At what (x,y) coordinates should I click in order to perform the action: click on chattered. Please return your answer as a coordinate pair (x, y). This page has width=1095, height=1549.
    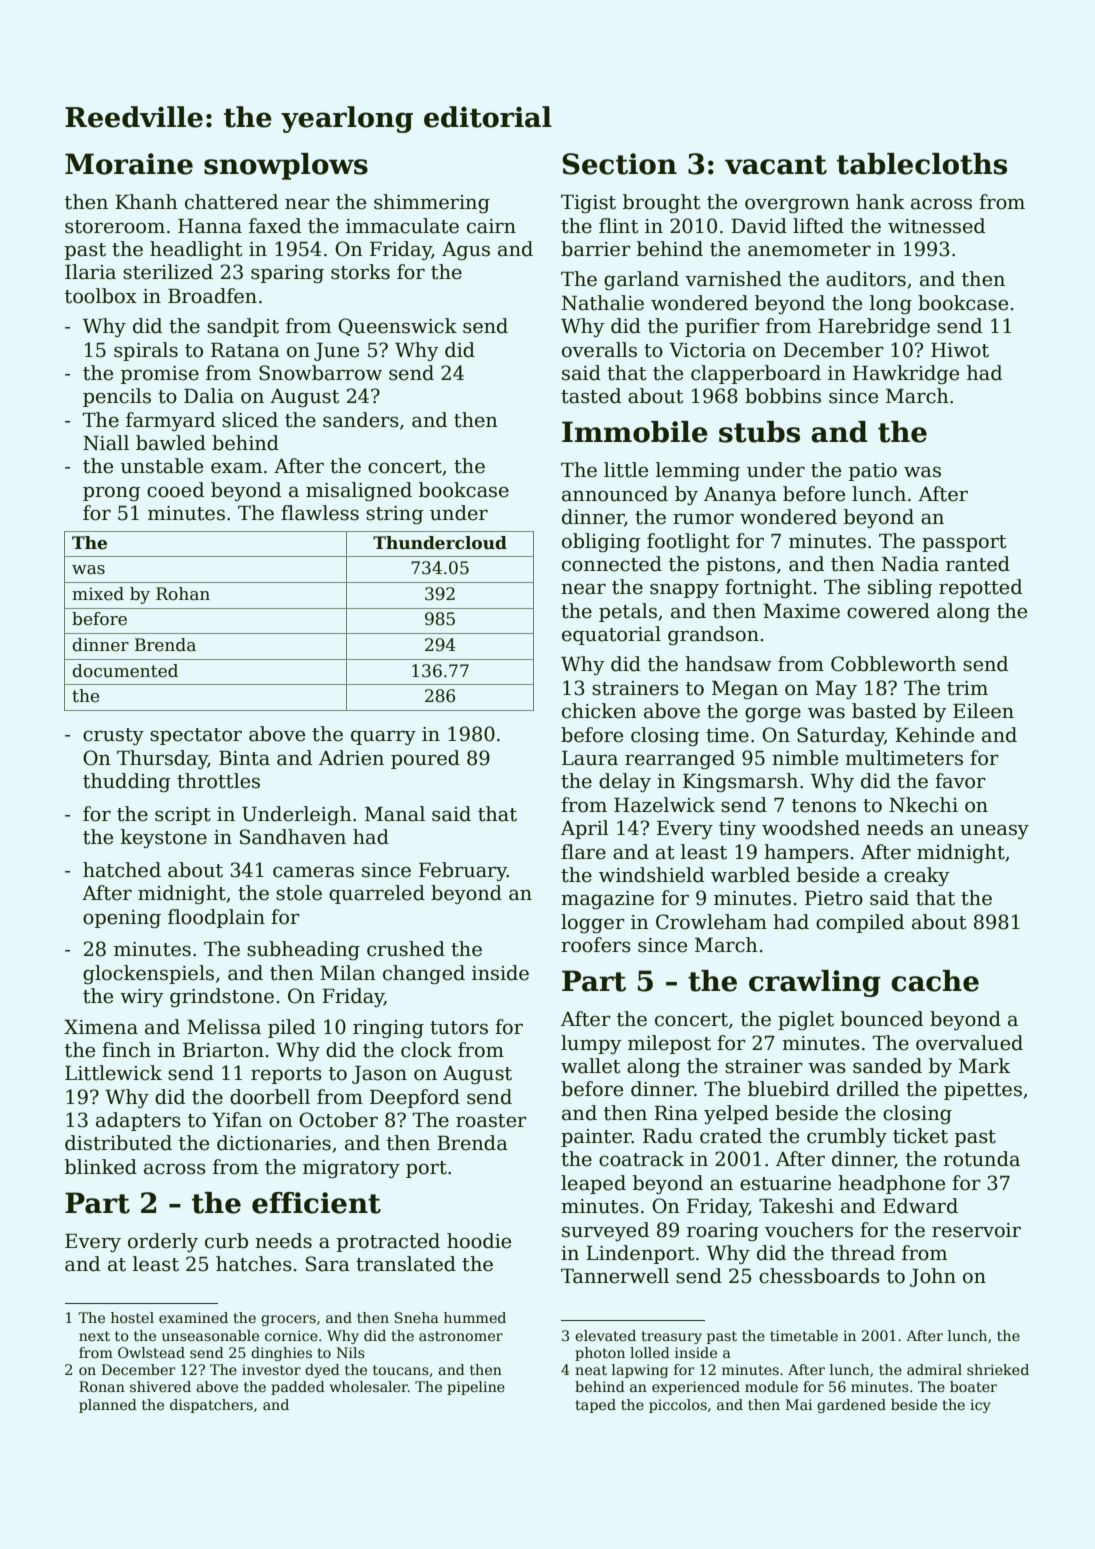
    Looking at the image, I should click on (231, 202).
